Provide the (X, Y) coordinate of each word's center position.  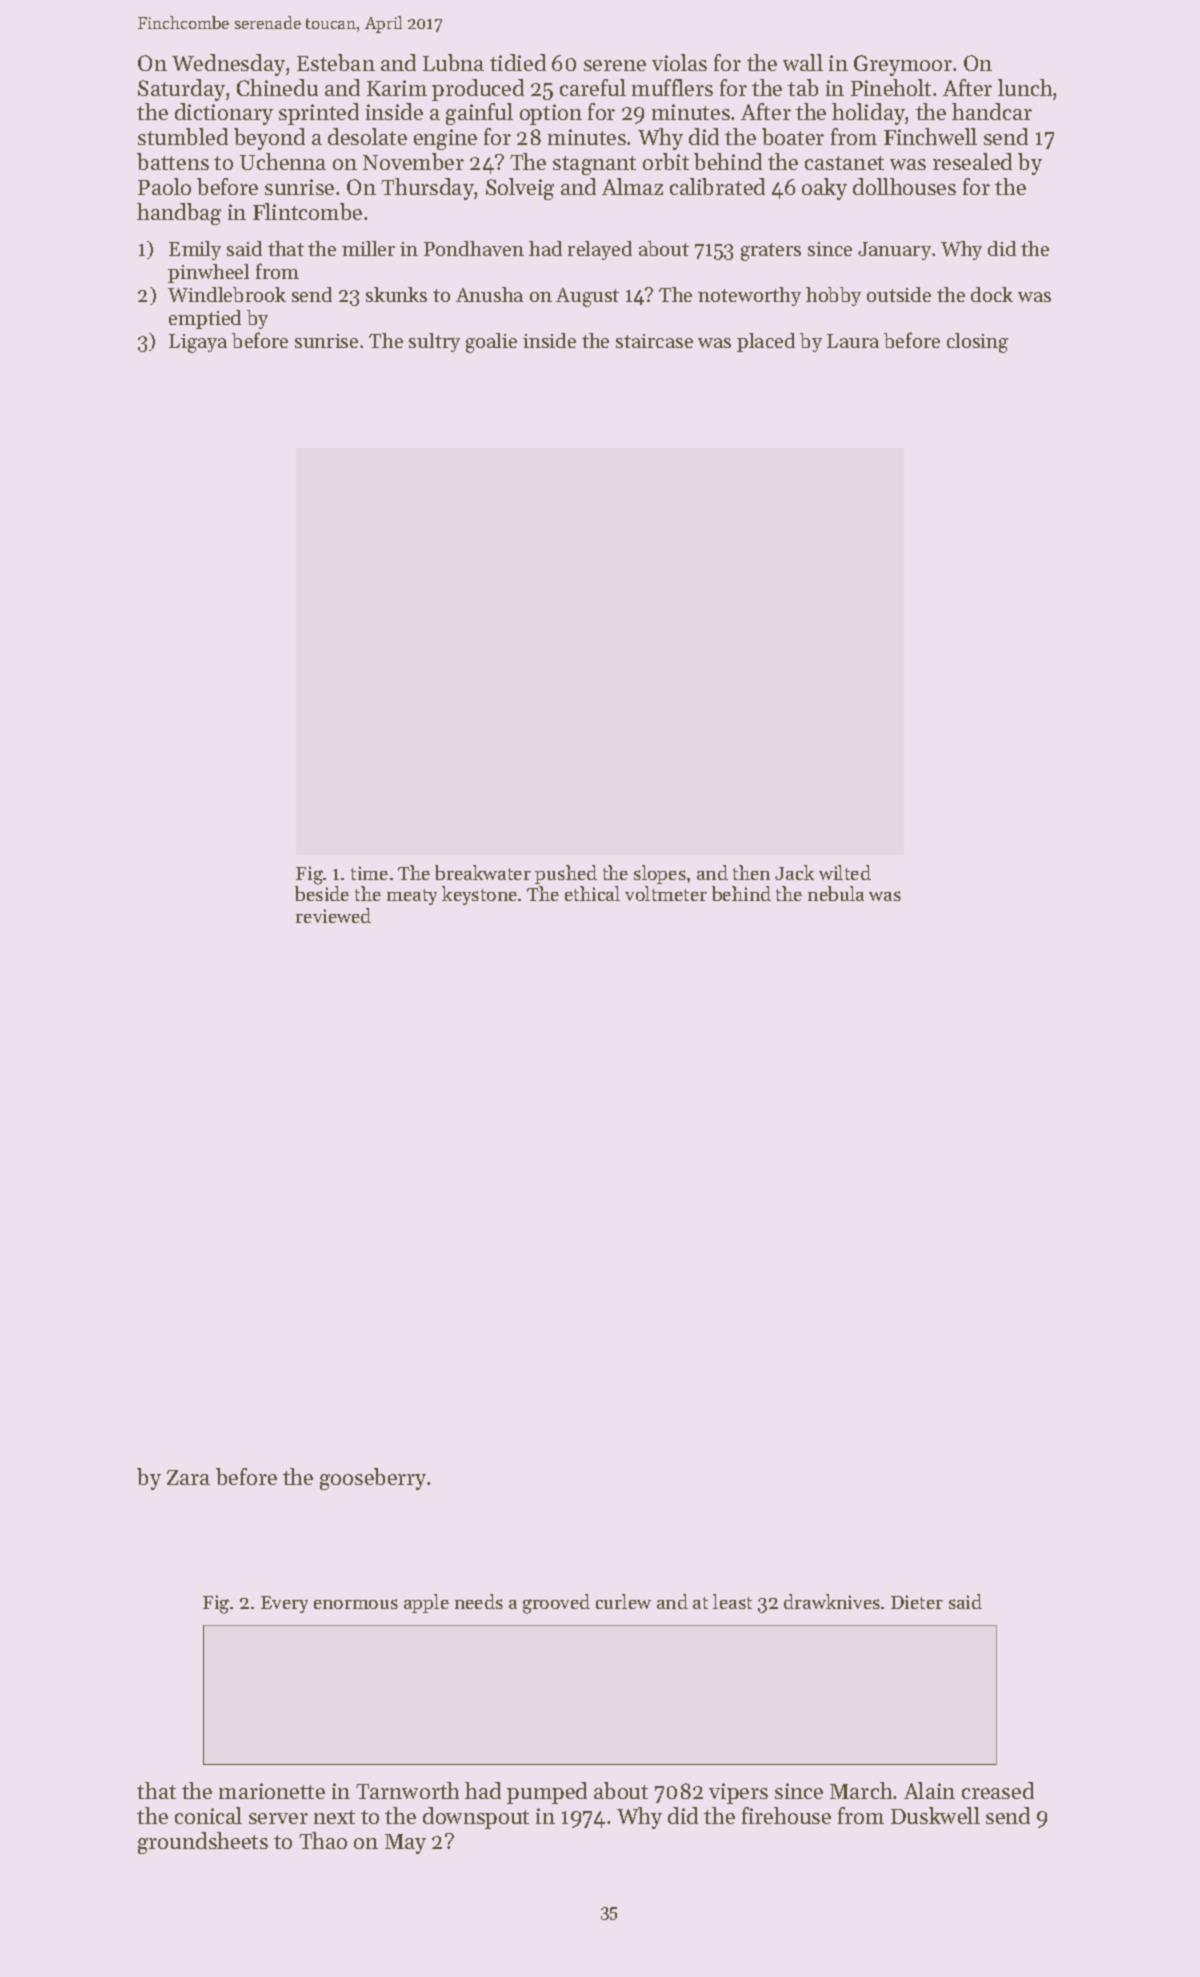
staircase (654, 341)
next (334, 1817)
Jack (794, 872)
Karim (397, 88)
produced (478, 90)
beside (322, 893)
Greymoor (903, 65)
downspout (476, 1818)
